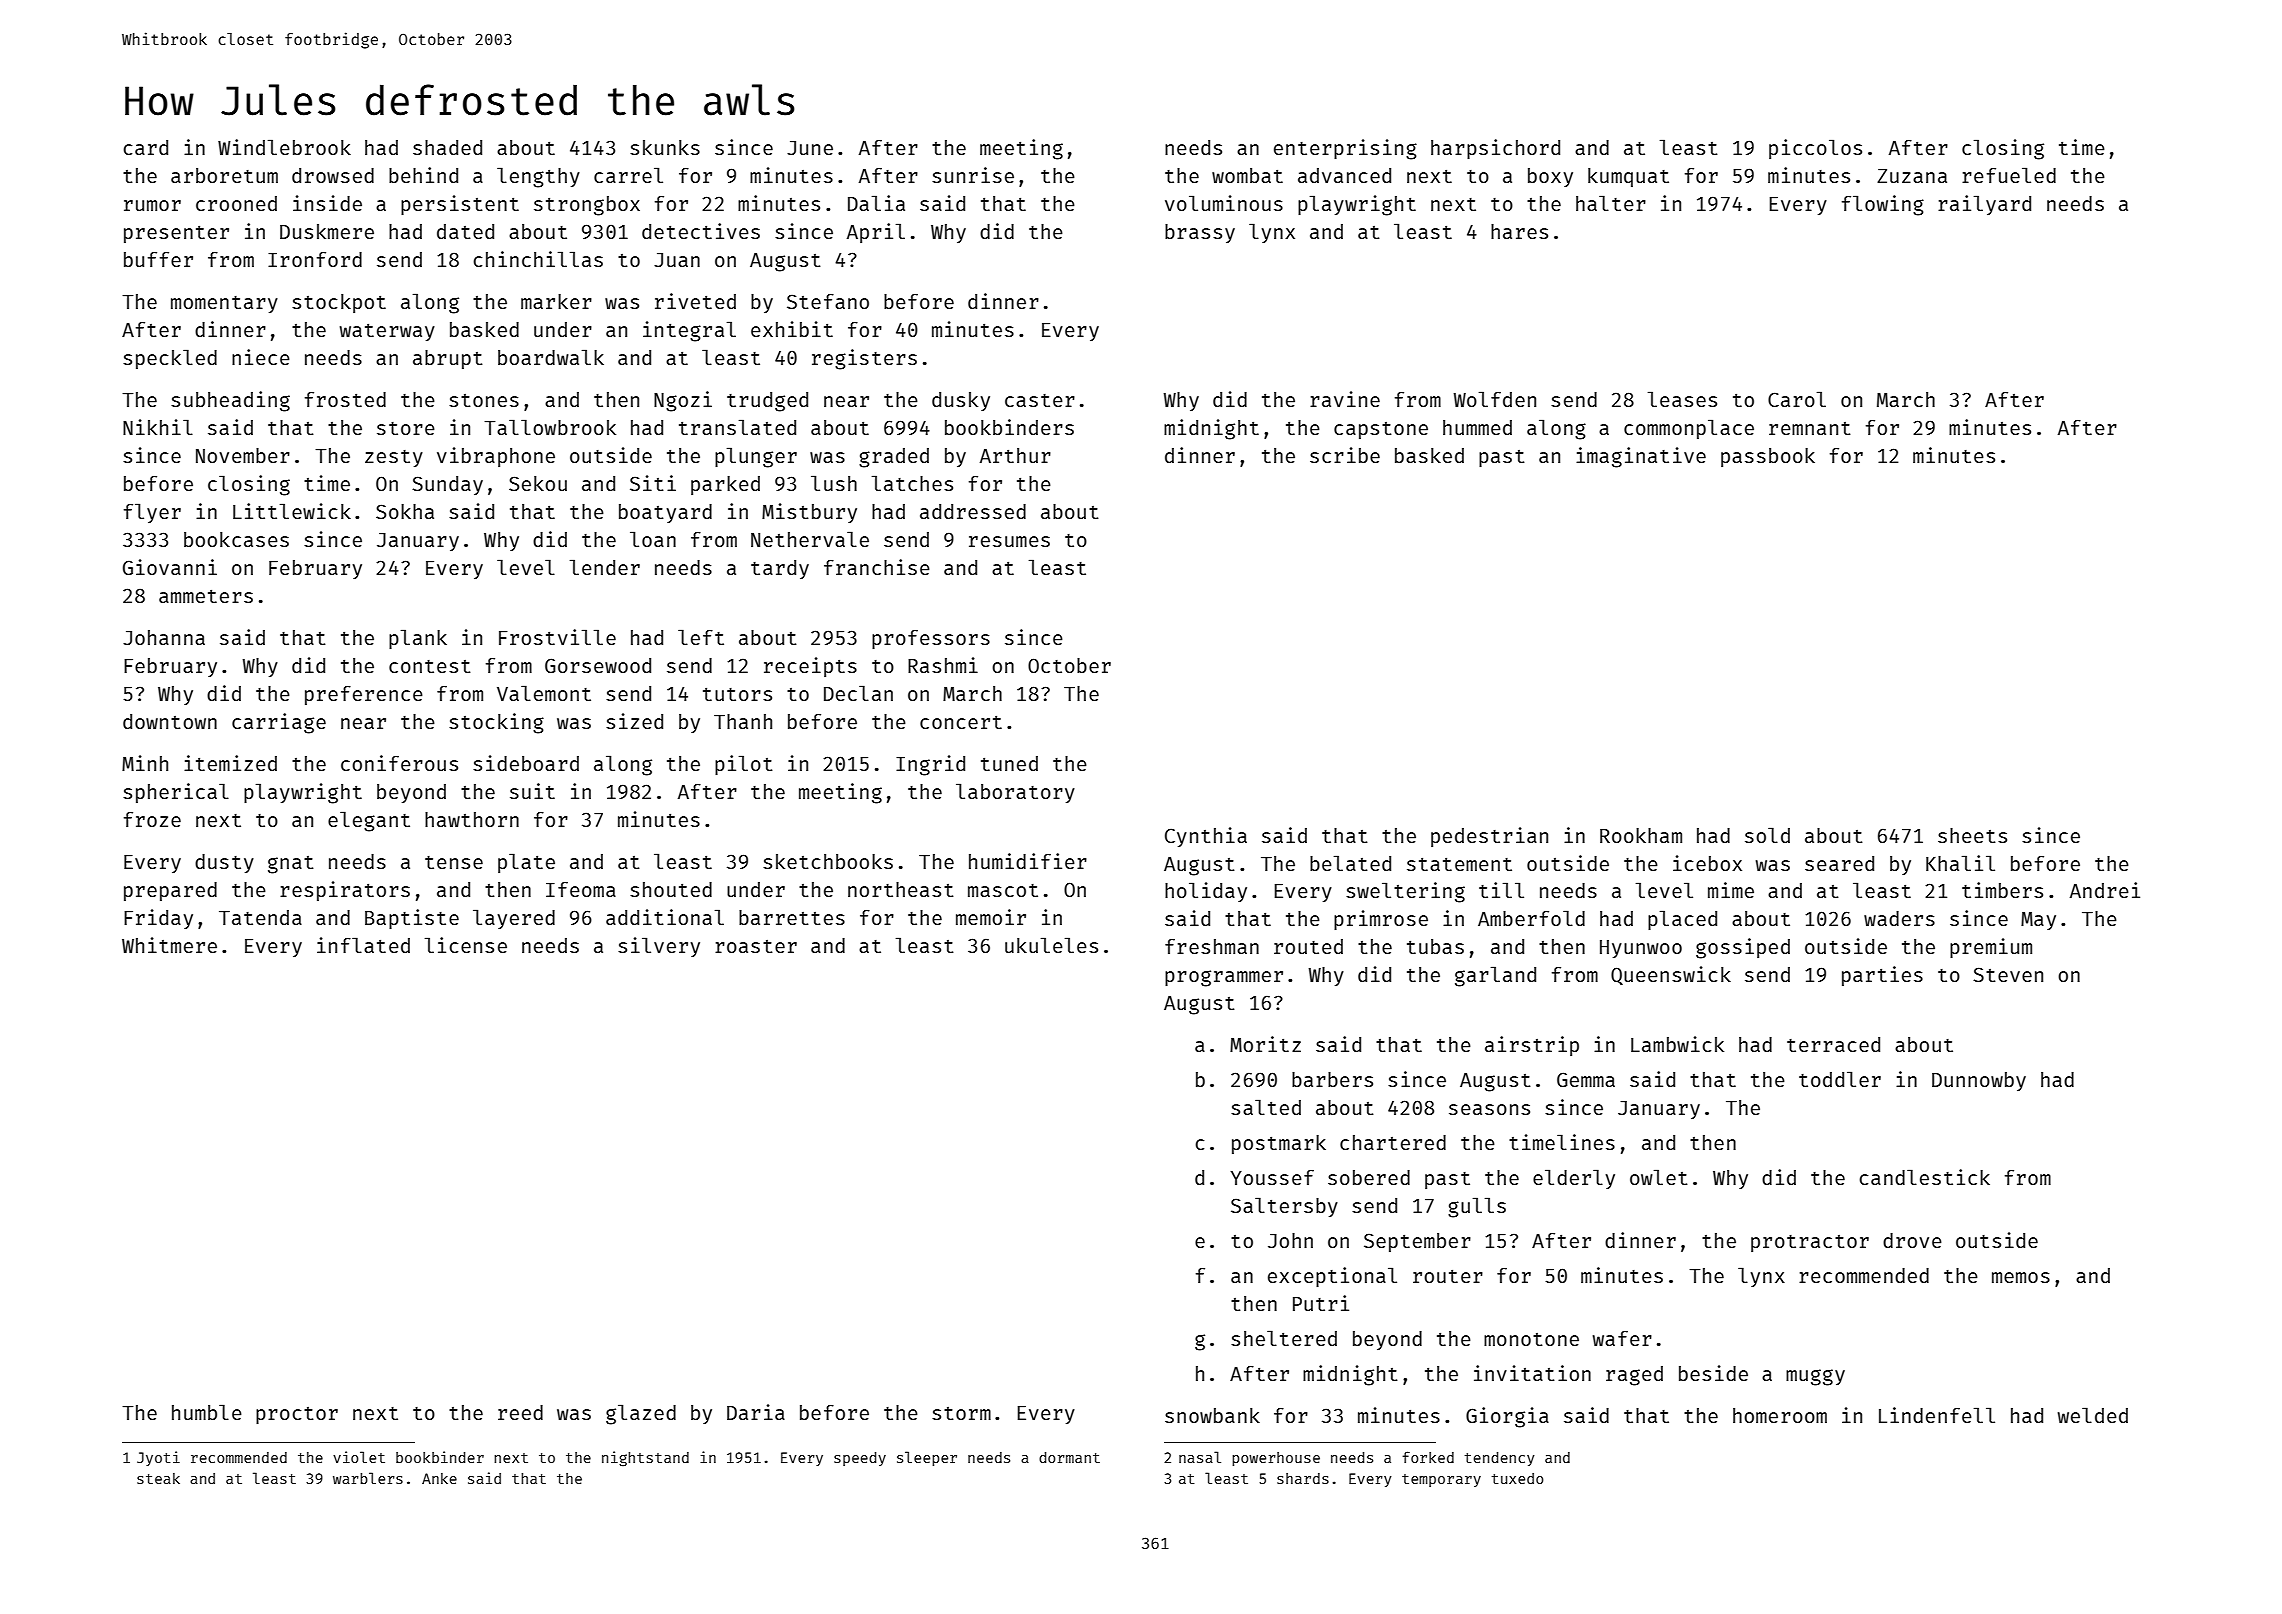 The height and width of the page is (1614, 2282). What do you see at coordinates (169, 945) in the page?
I see `Whitmere` at bounding box center [169, 945].
